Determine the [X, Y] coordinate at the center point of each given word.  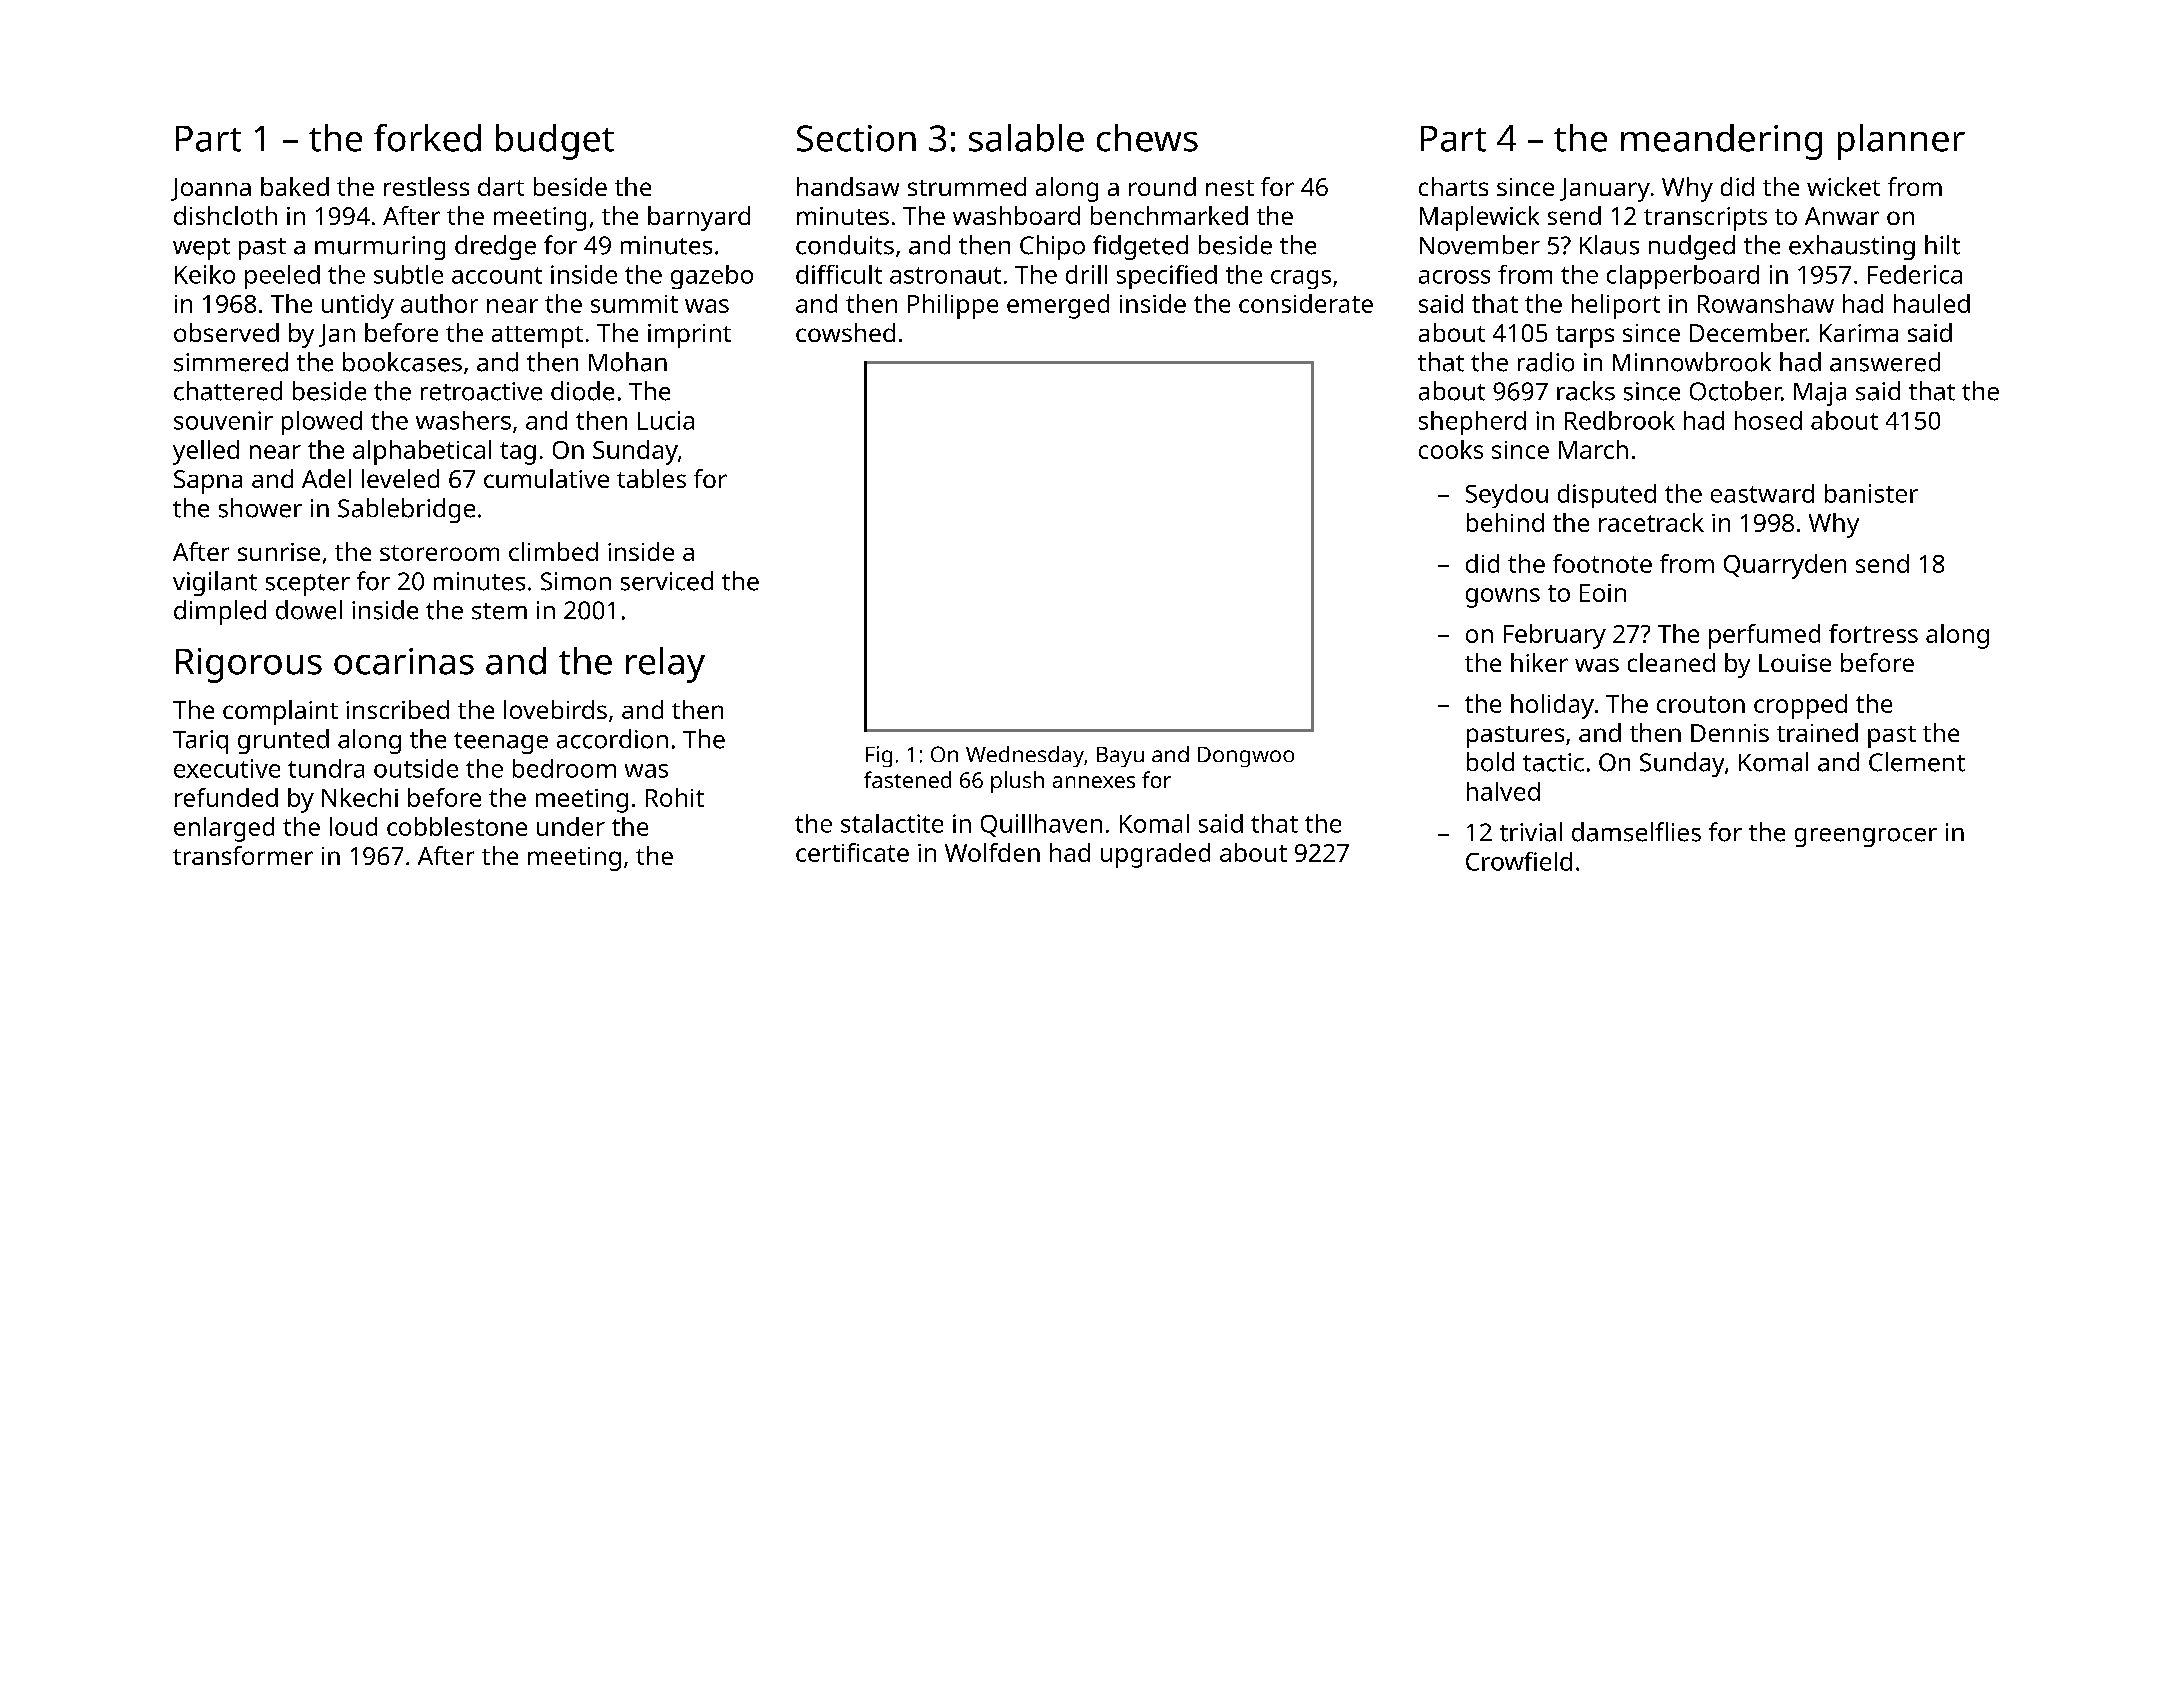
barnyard [699, 218]
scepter [308, 585]
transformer [243, 855]
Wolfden [992, 852]
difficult [839, 274]
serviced [667, 581]
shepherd [1472, 423]
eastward [1762, 493]
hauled [1932, 303]
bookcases [402, 362]
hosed [1768, 420]
